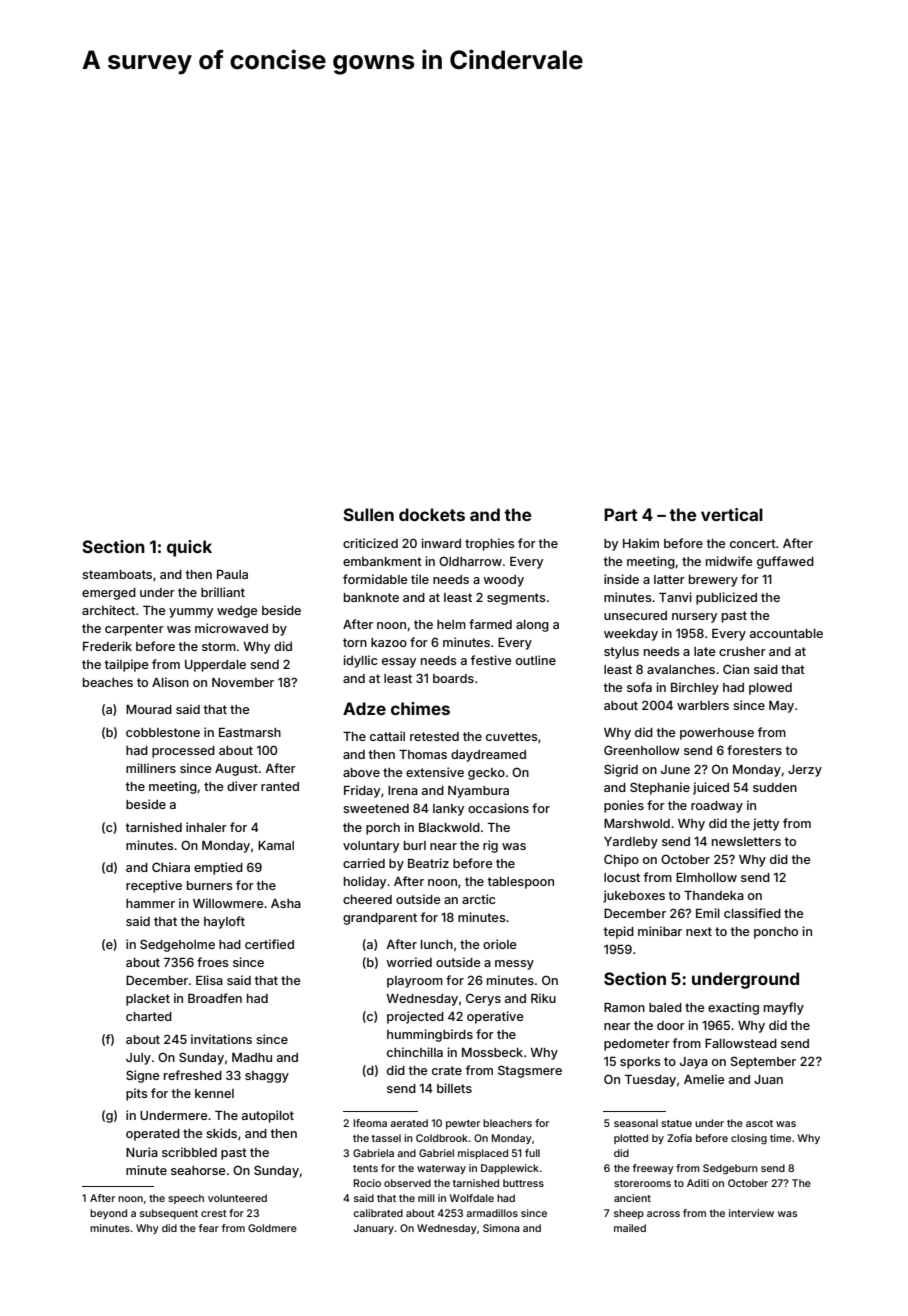 This document has width=908, height=1316. I want to click on powerhouse, so click(717, 734).
